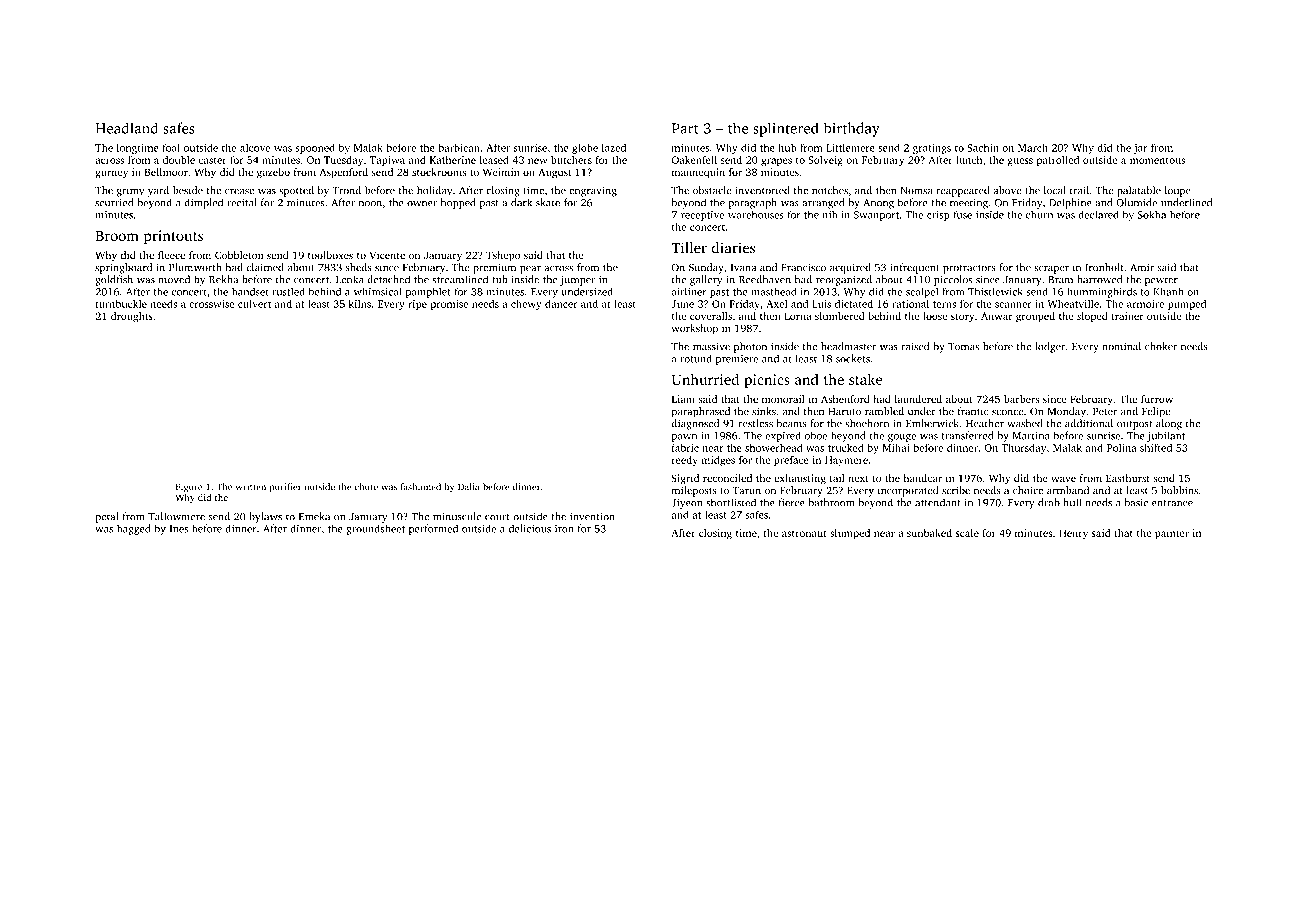  Describe the element at coordinates (705, 379) in the image. I see `Unhurried` at that location.
